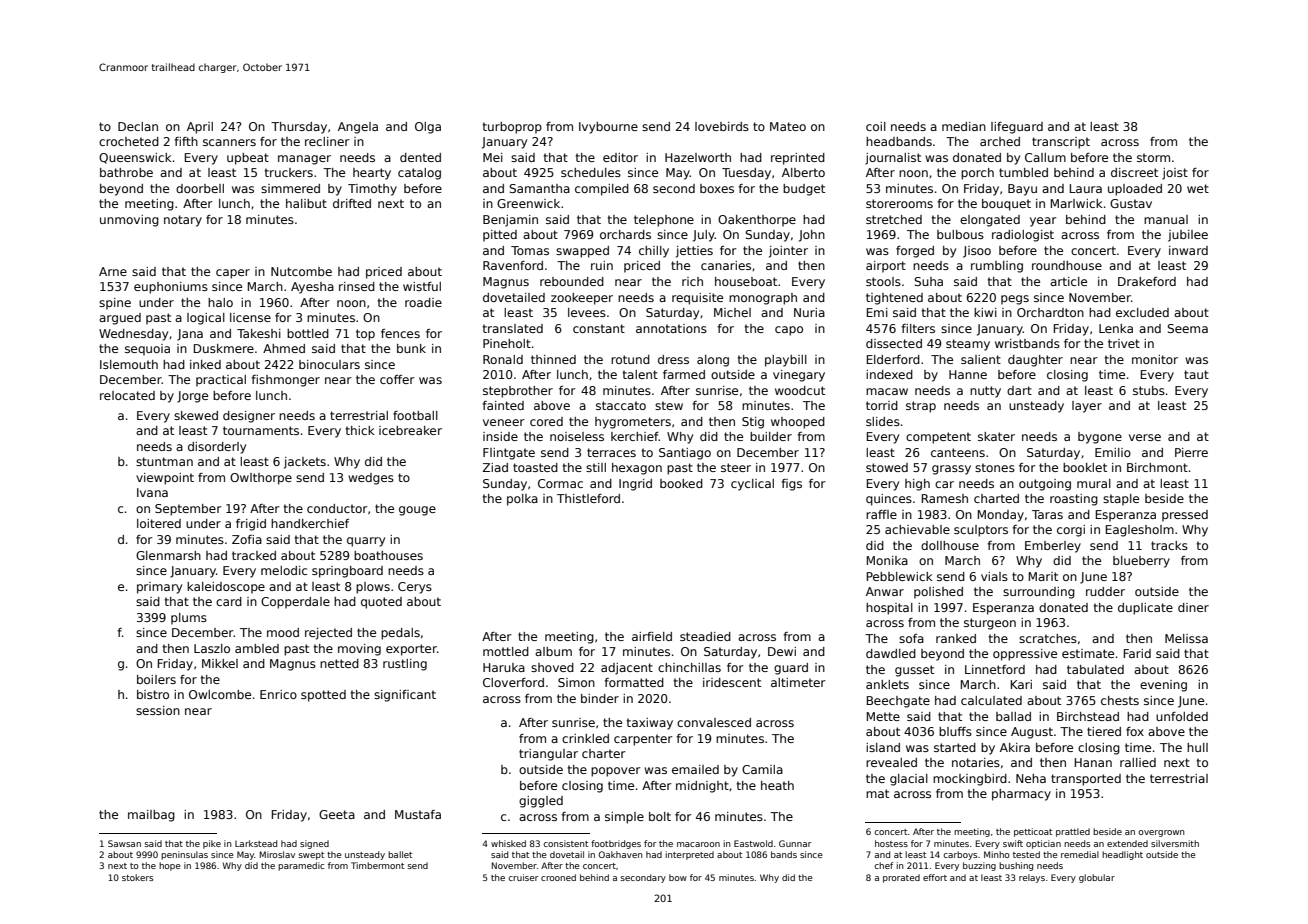 Image resolution: width=1308 pixels, height=924 pixels. I want to click on simmered, so click(290, 188).
